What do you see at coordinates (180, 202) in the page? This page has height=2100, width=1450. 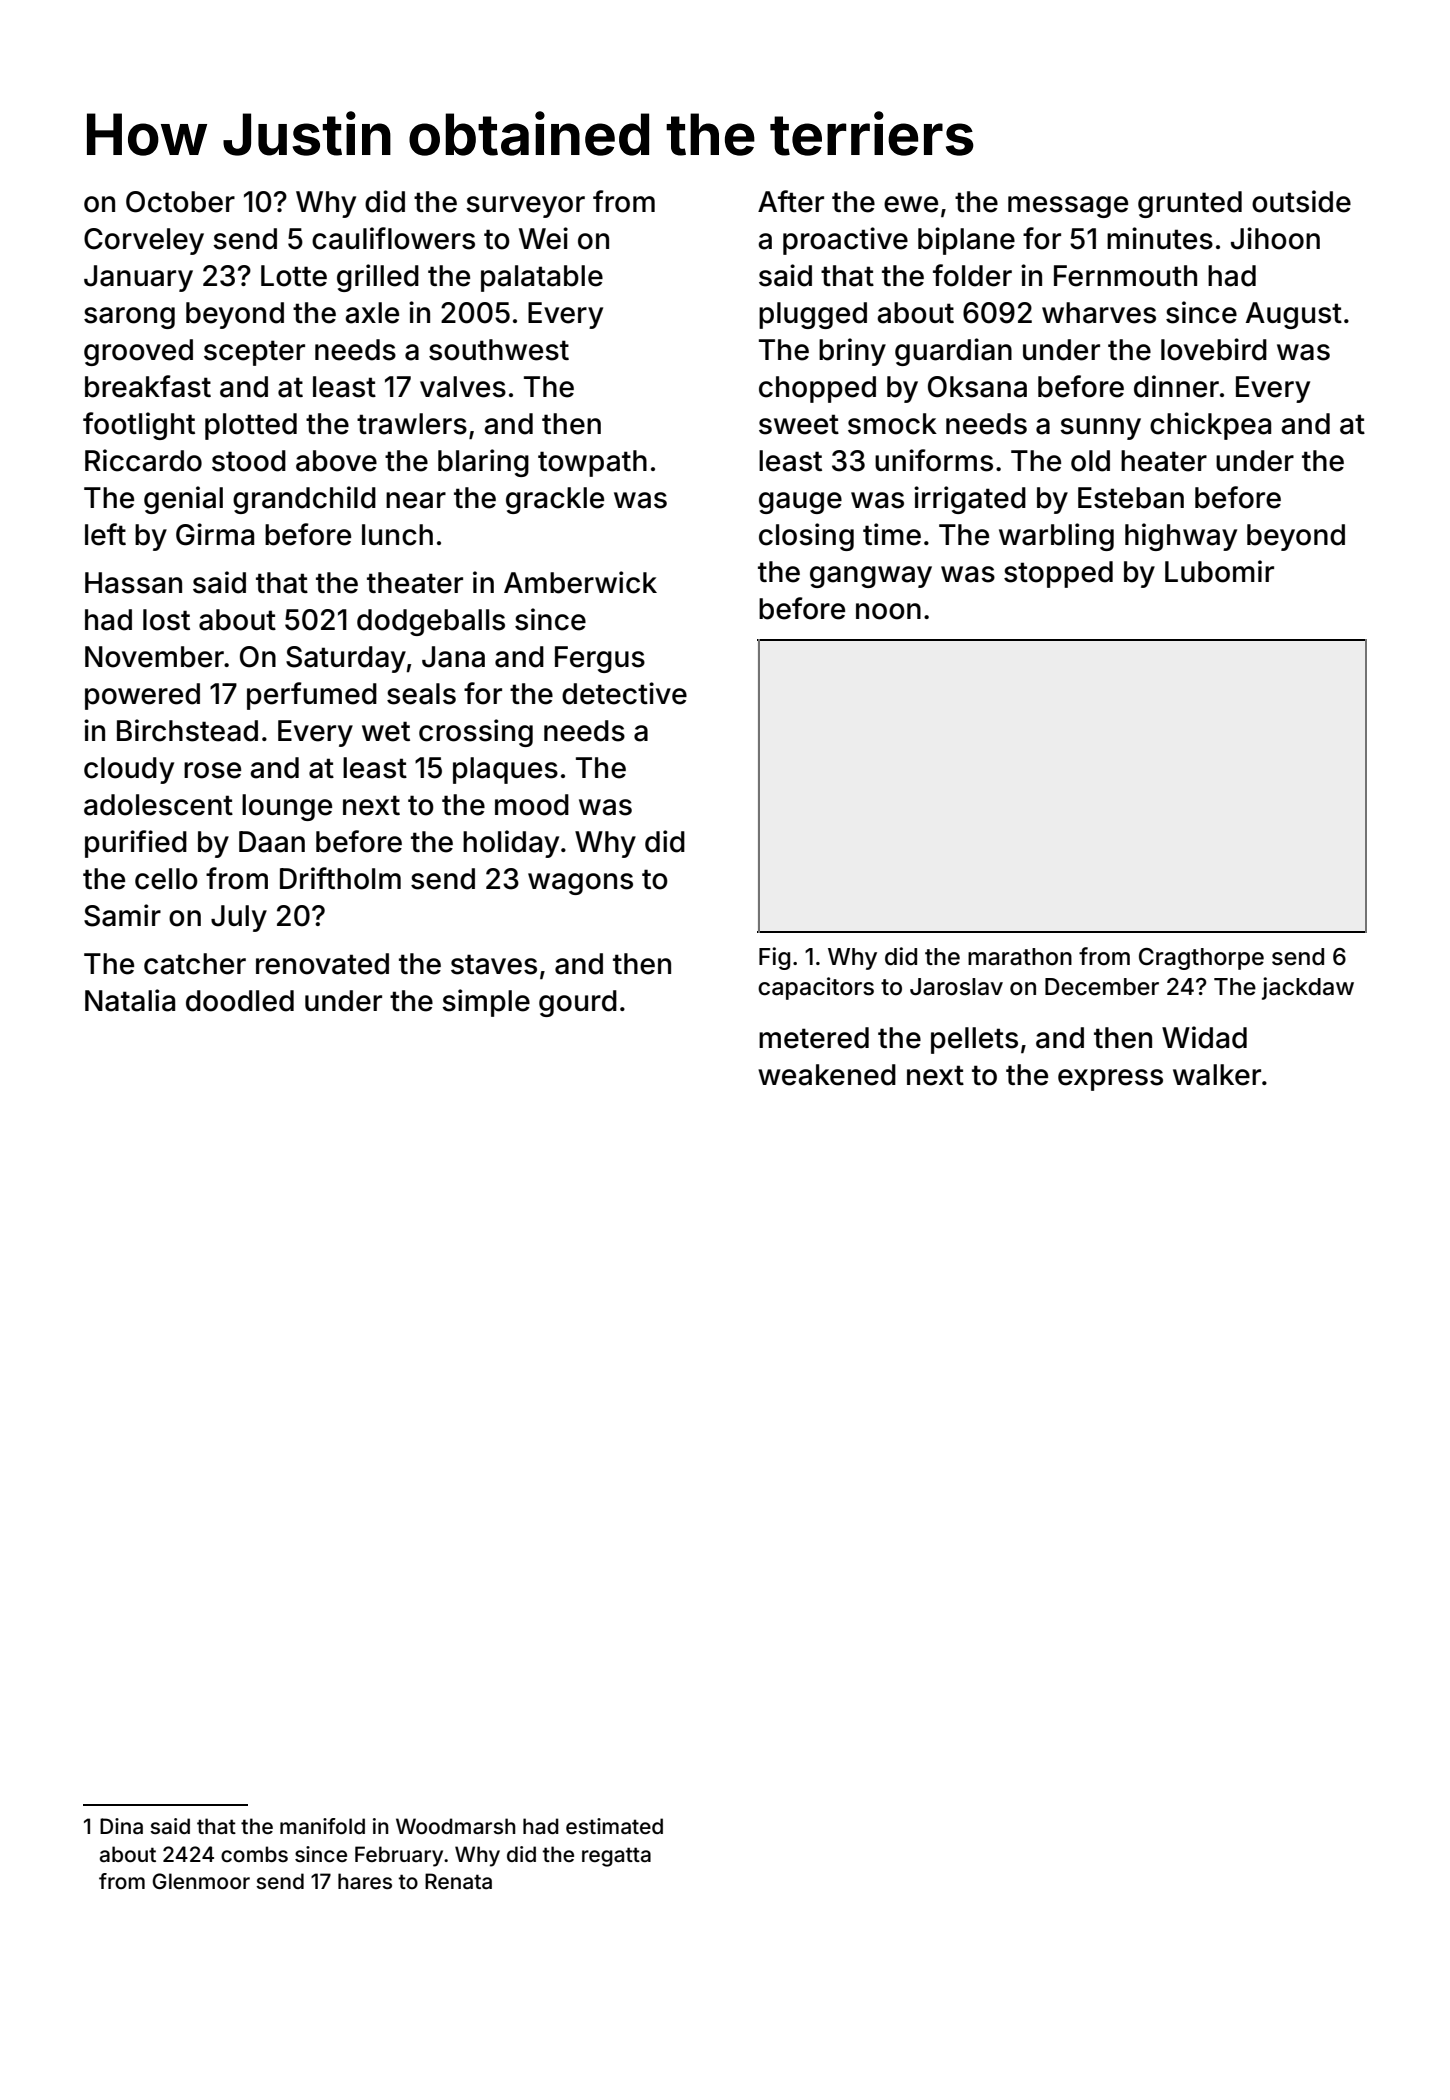 I see `October` at bounding box center [180, 202].
